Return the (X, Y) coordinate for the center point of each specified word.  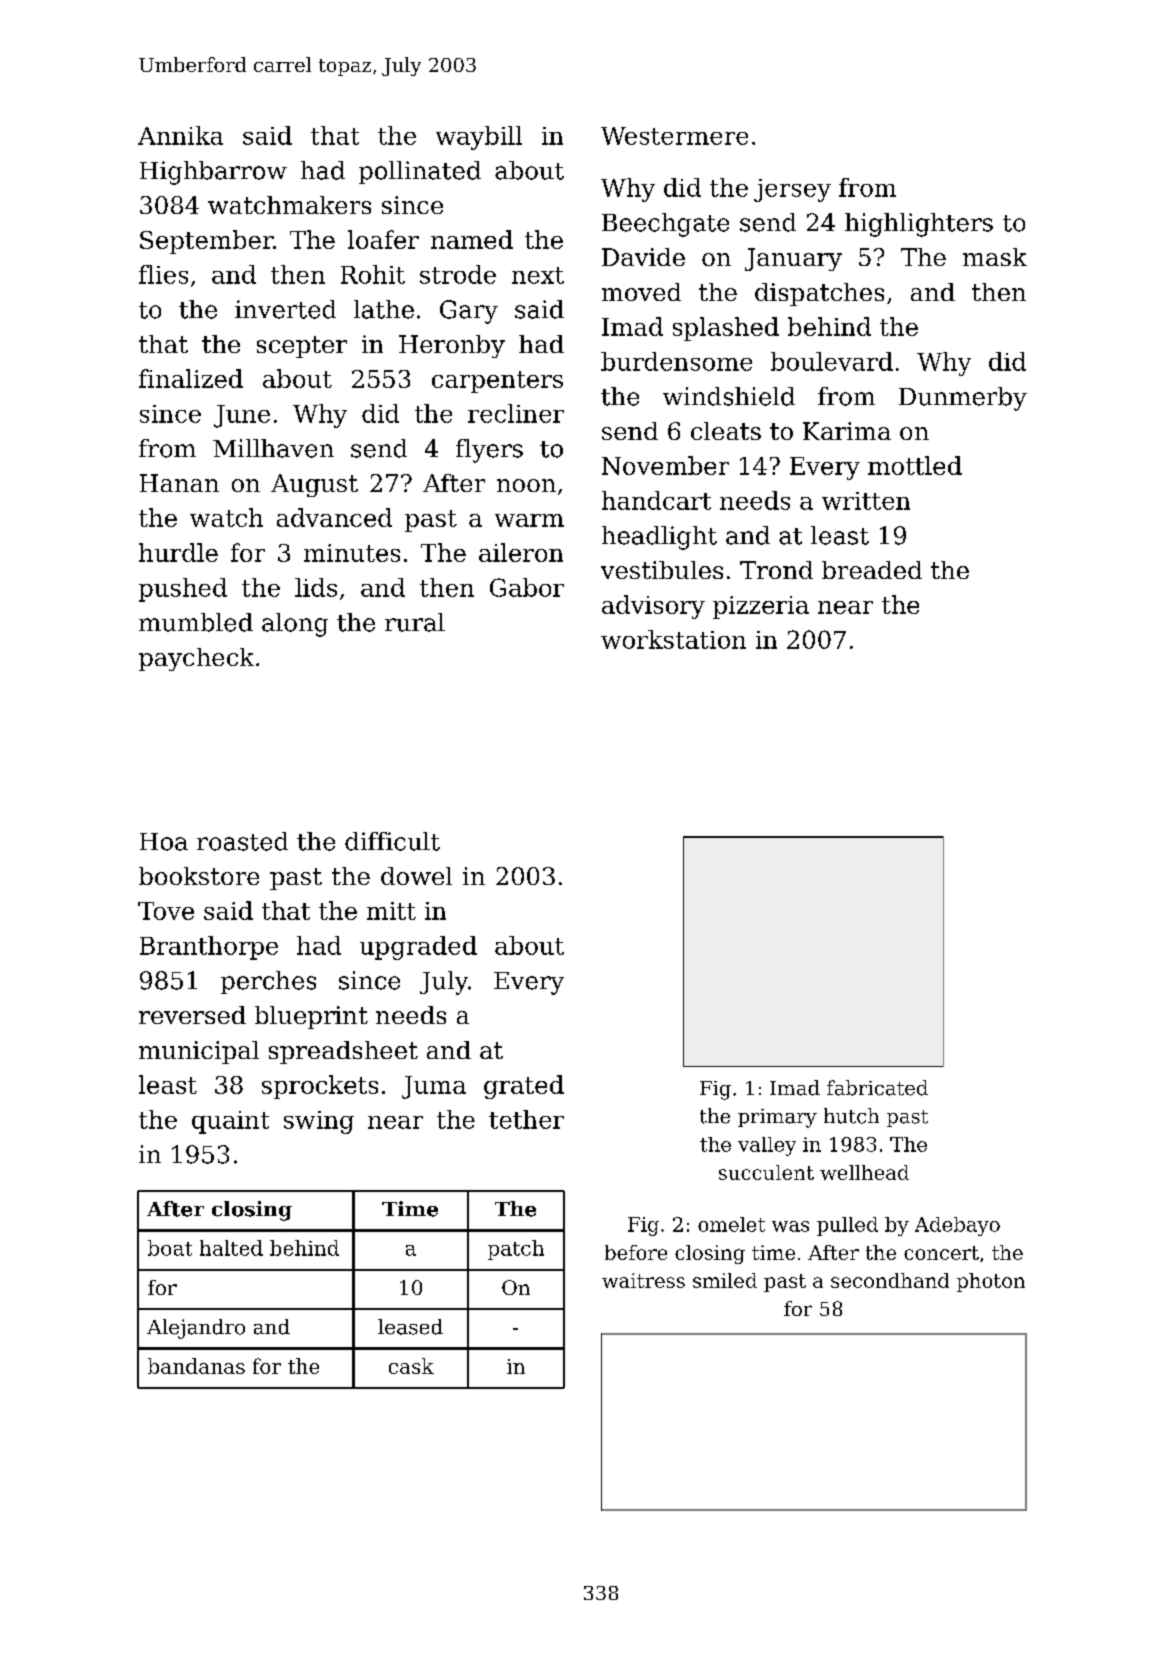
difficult (392, 841)
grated (524, 1087)
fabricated (877, 1088)
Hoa (164, 842)
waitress (643, 1280)
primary (777, 1118)
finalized (191, 378)
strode (458, 274)
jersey (792, 190)
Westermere (674, 136)
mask (995, 257)
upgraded (418, 948)
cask (411, 1366)
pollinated (420, 172)
